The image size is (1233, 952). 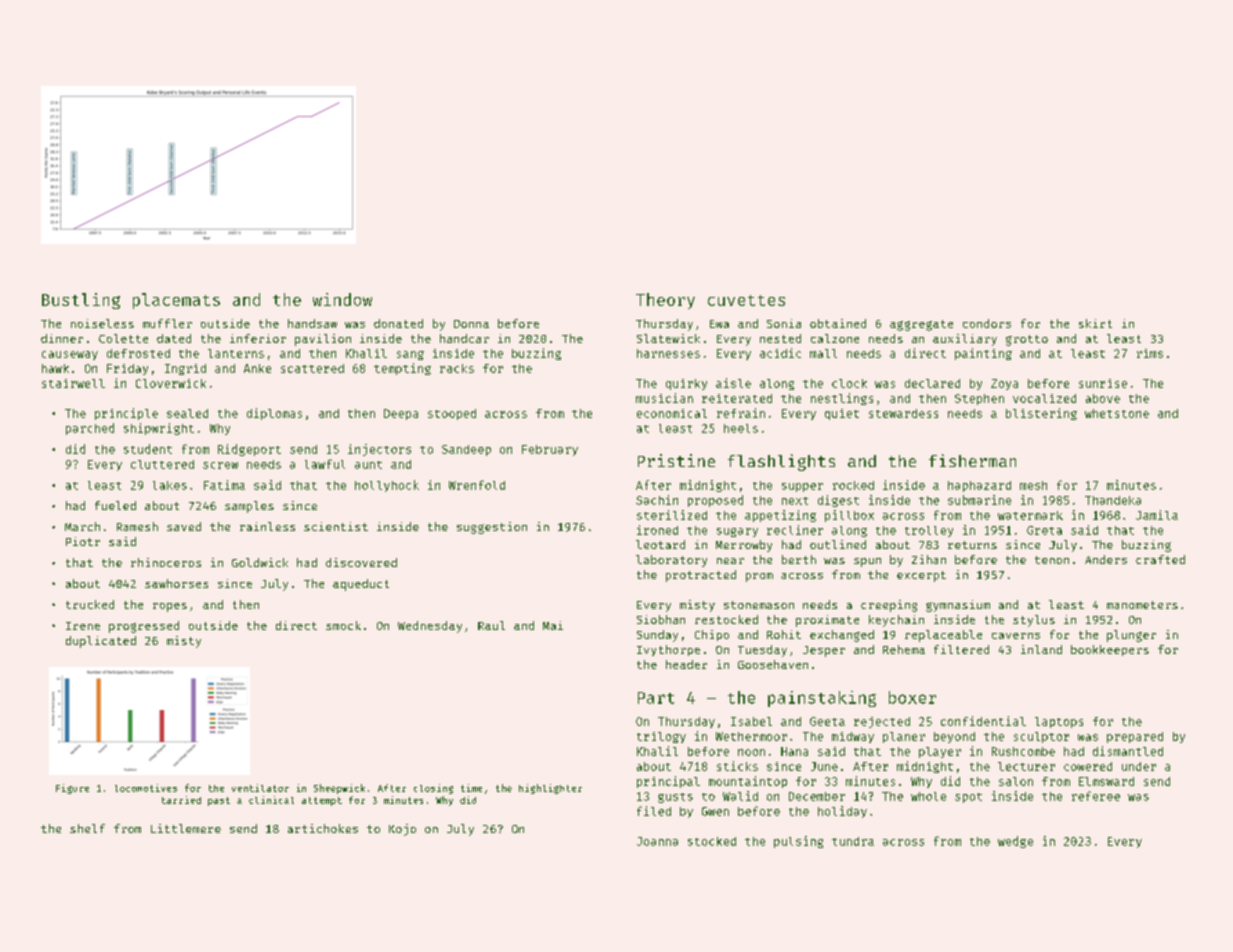 I want to click on scattered, so click(x=312, y=368).
